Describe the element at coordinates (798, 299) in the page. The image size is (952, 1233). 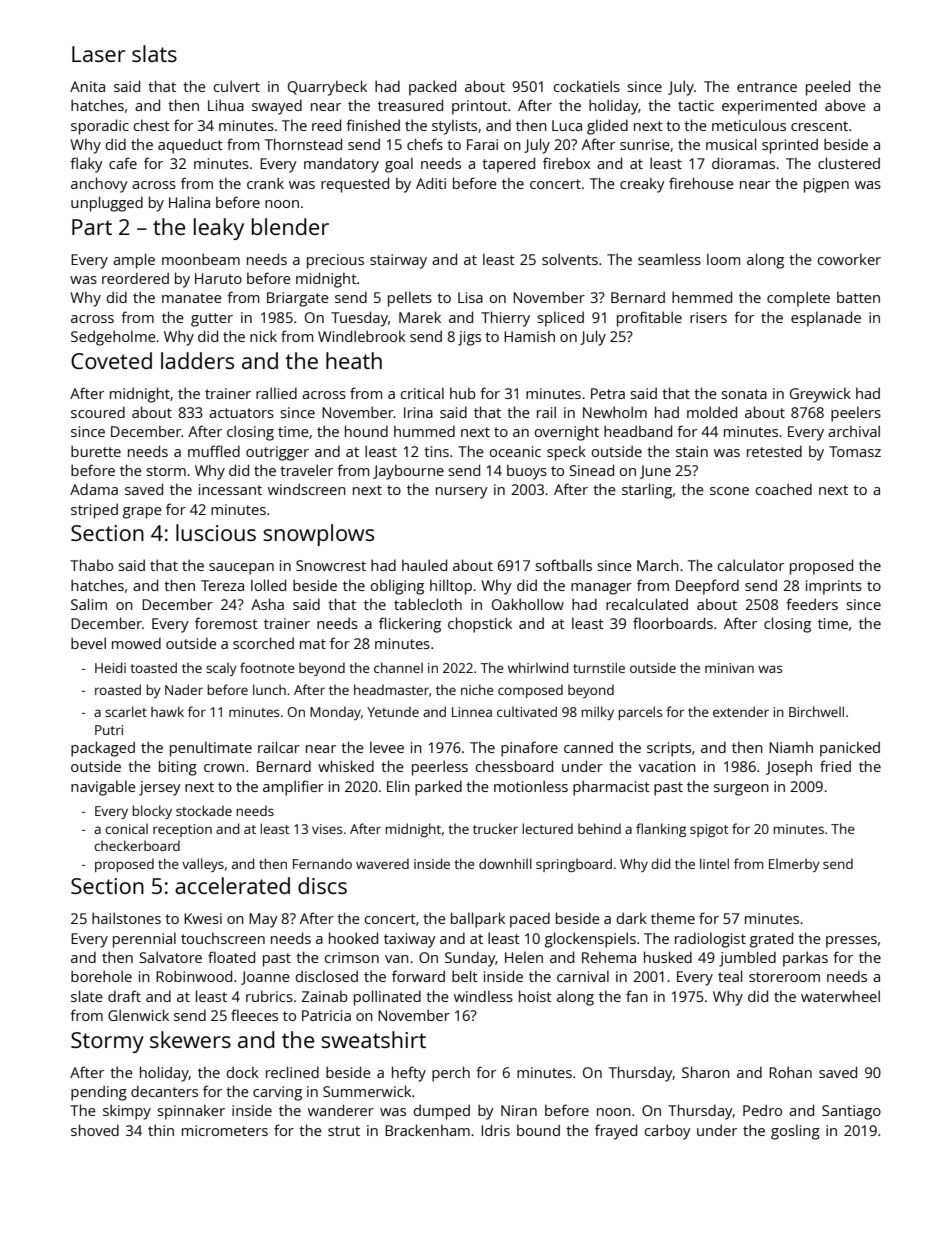
I see `complete` at that location.
